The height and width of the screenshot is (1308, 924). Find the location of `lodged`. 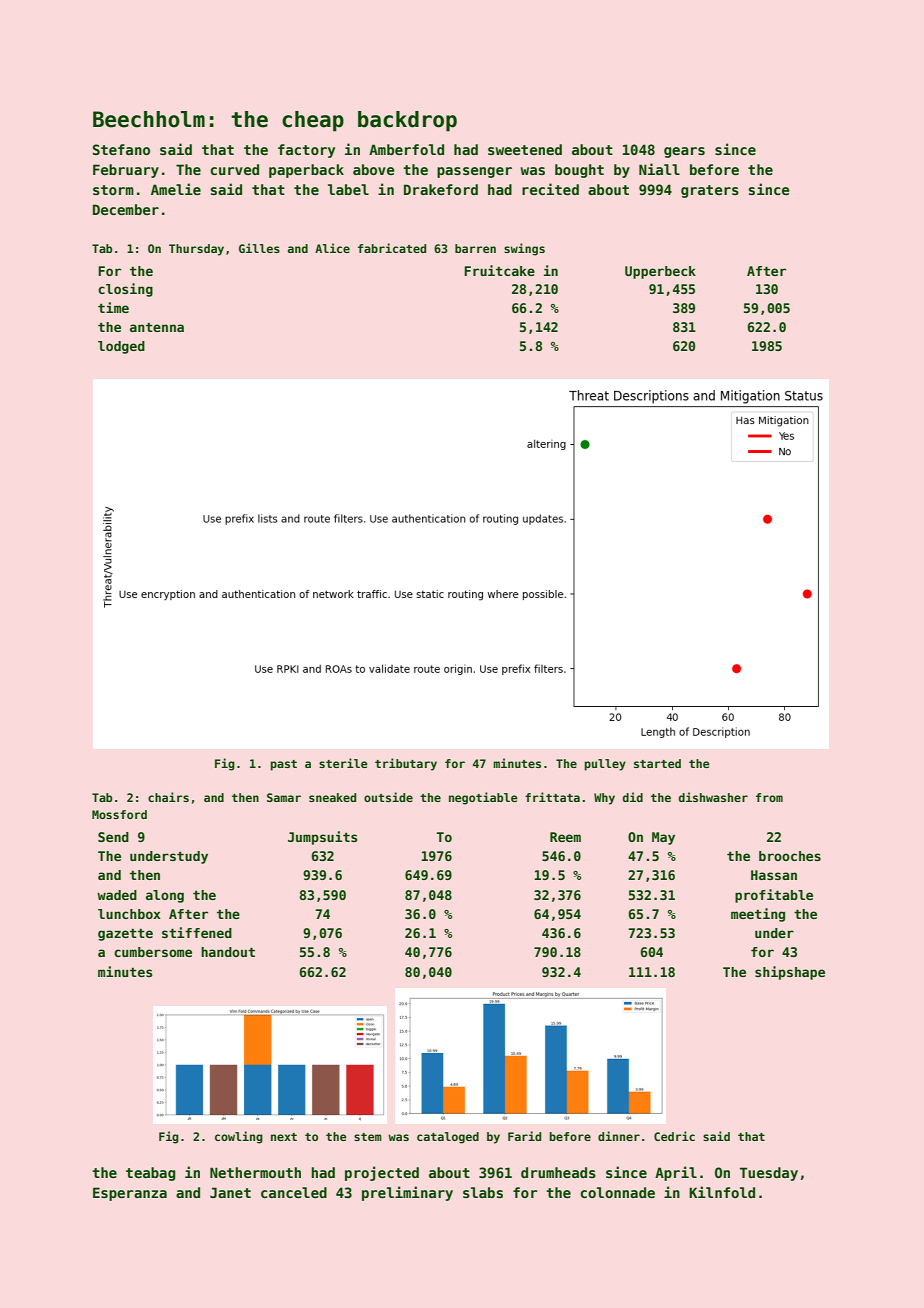

lodged is located at coordinates (121, 347).
